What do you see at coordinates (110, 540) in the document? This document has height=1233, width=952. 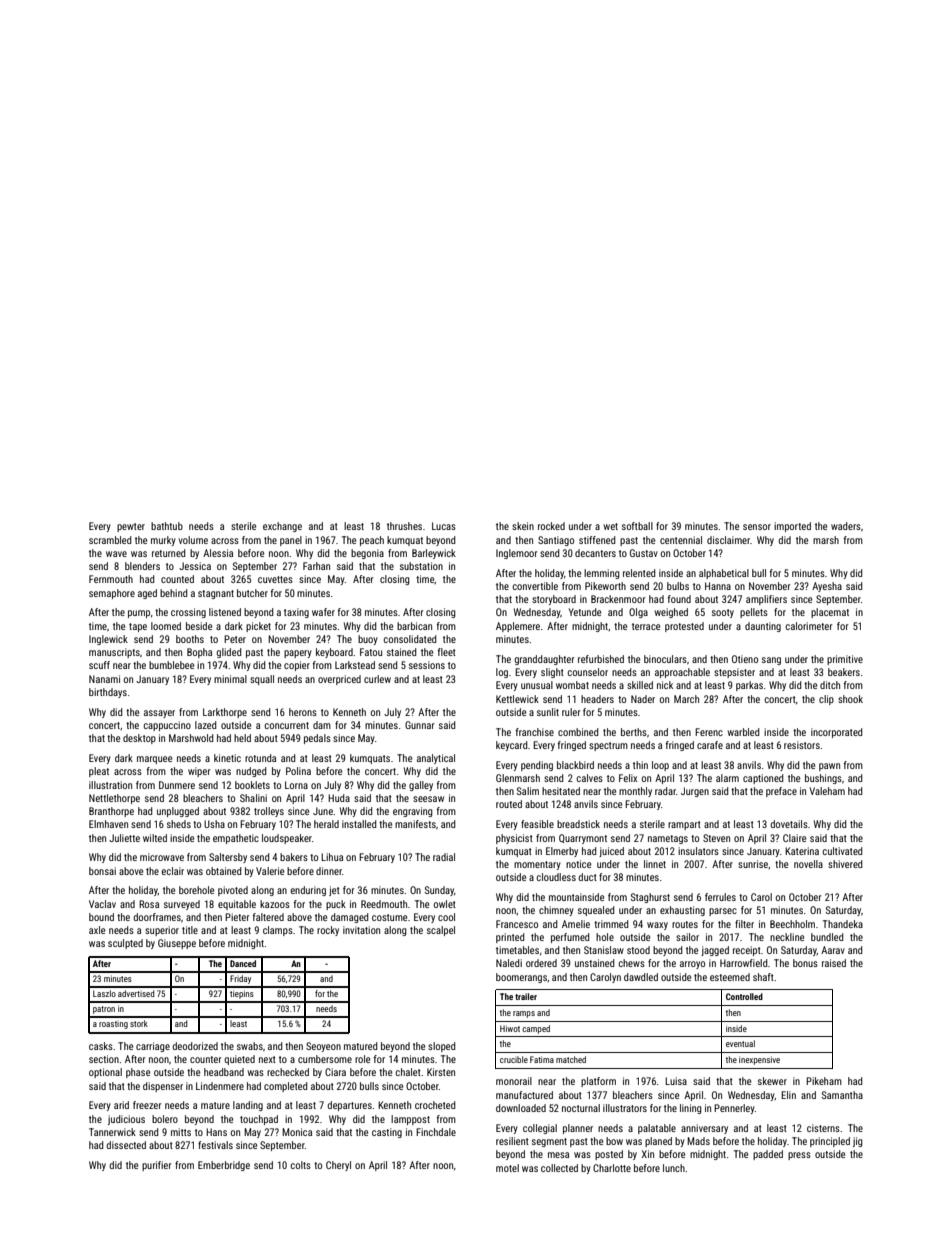 I see `scrambled` at bounding box center [110, 540].
